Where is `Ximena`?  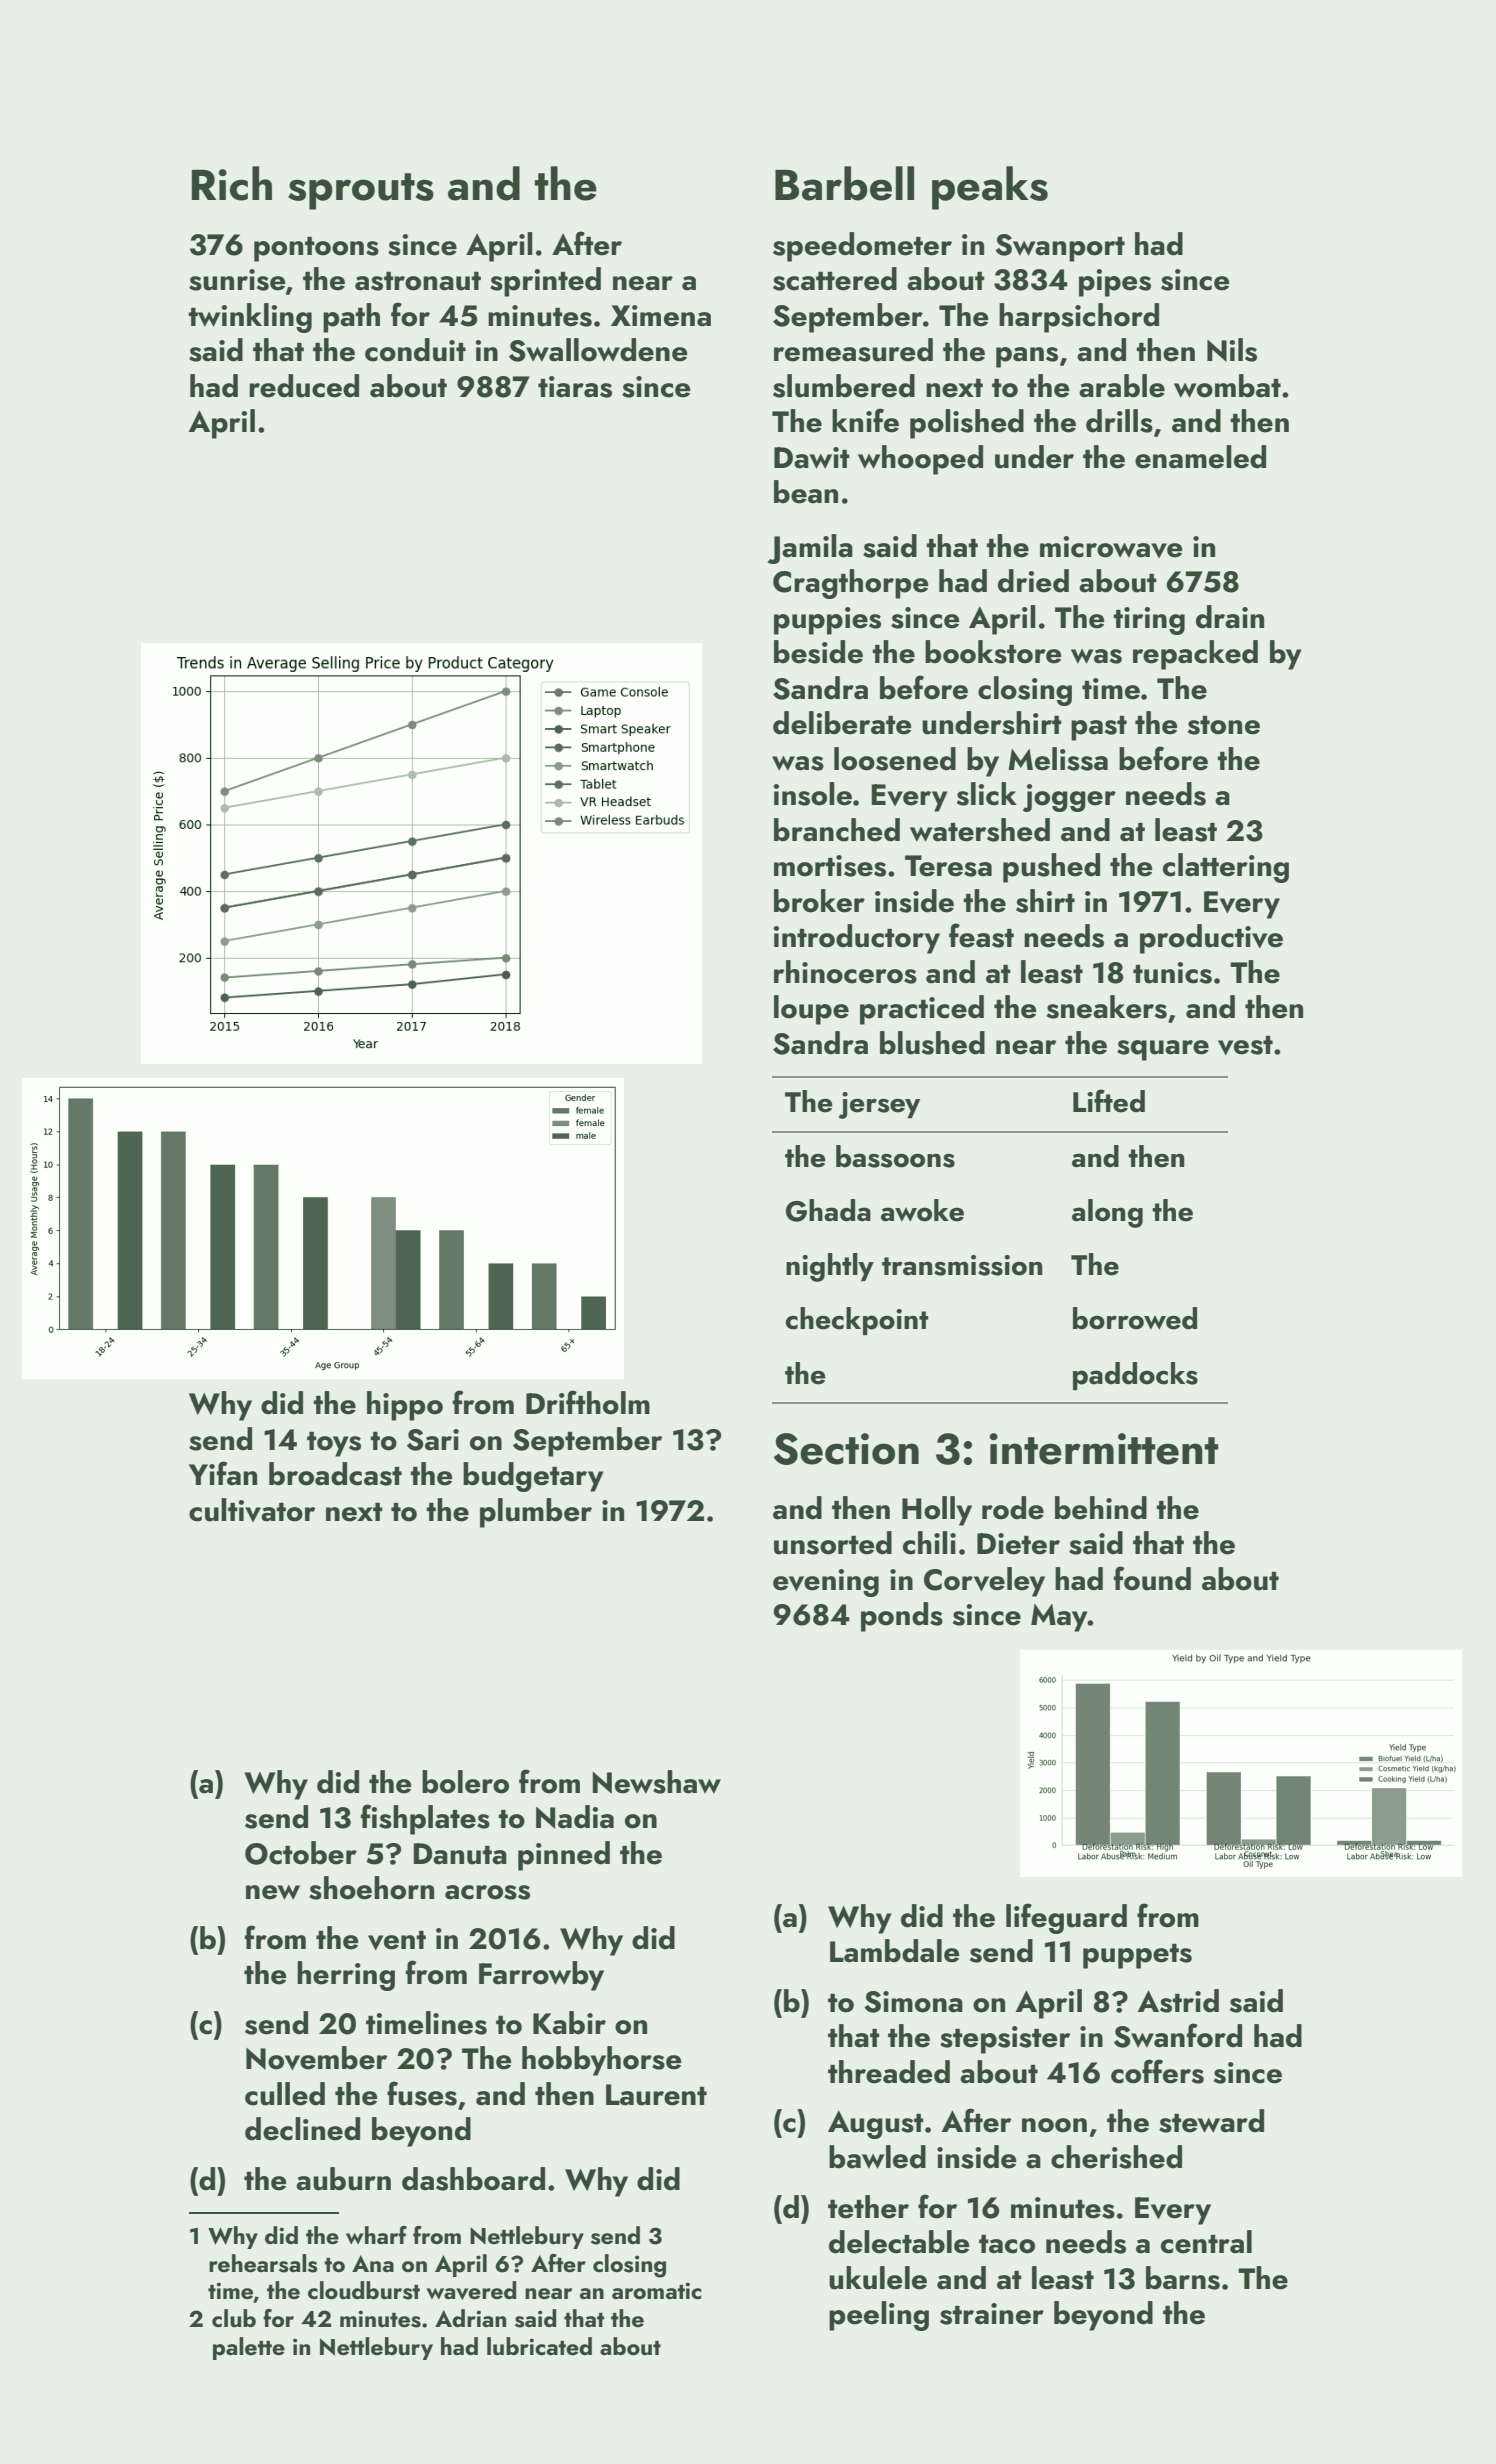 Ximena is located at coordinates (661, 316).
